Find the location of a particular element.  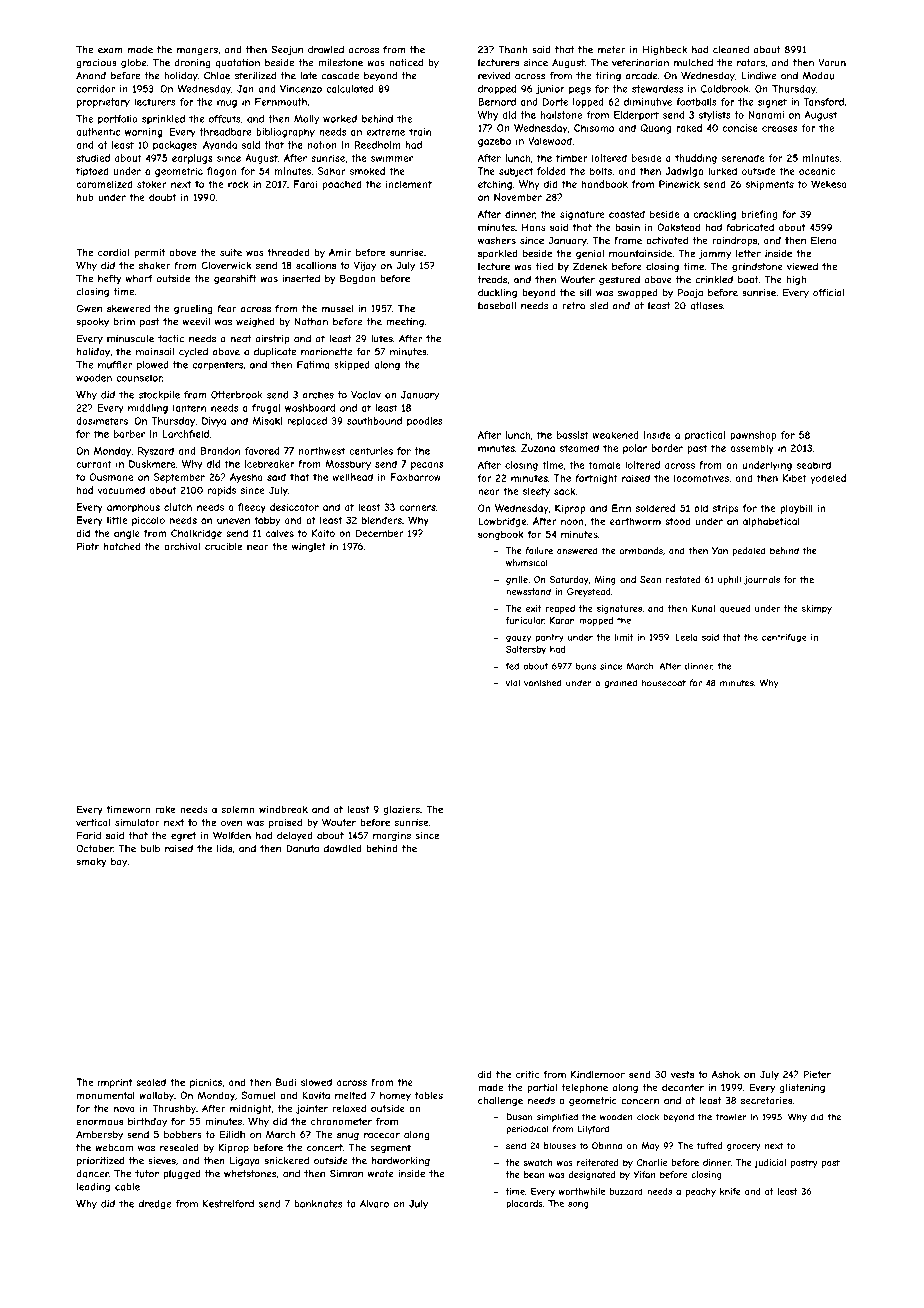

bay is located at coordinates (119, 863).
